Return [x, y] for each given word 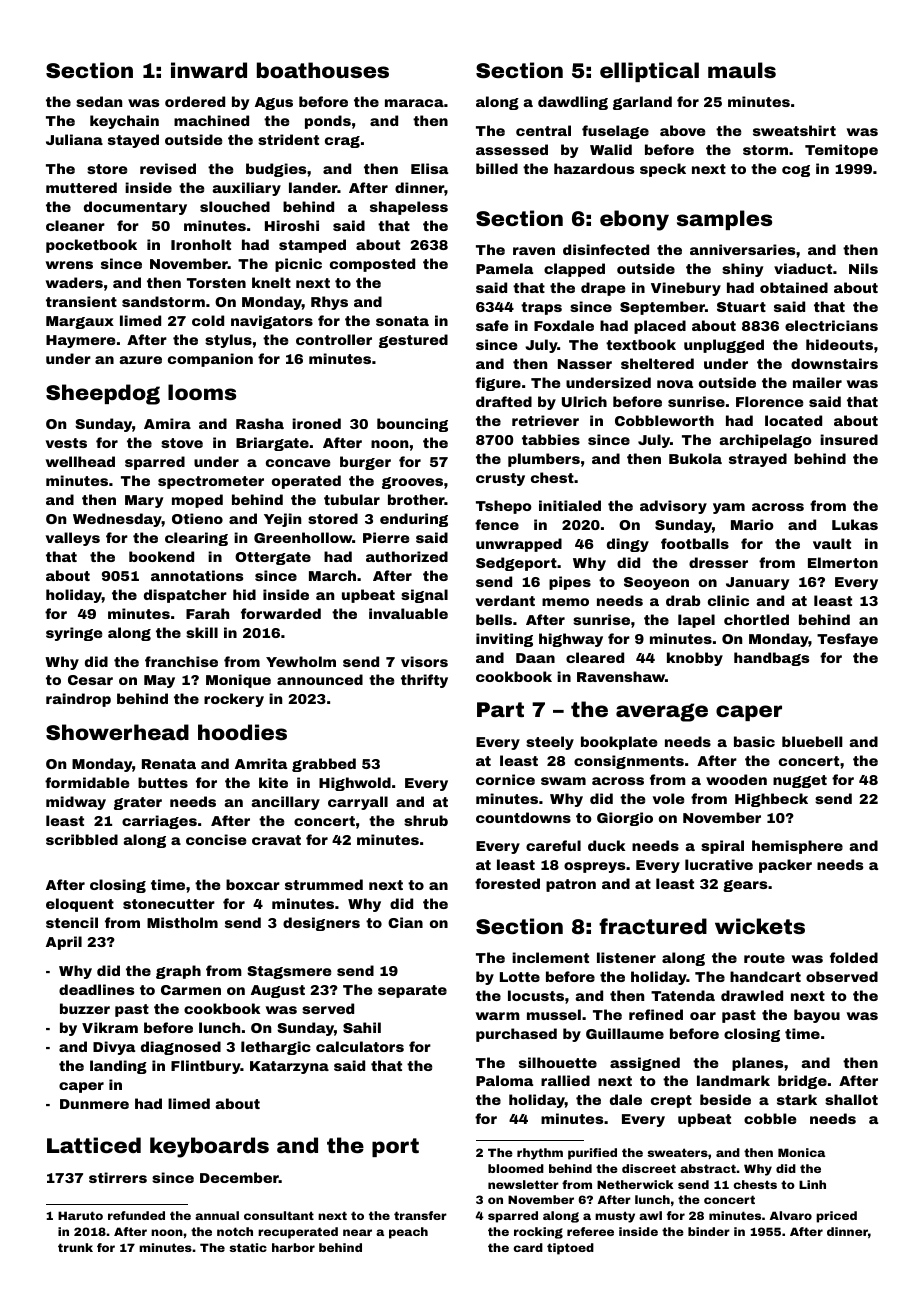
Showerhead [117, 732]
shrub [426, 820]
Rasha [260, 423]
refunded [136, 1215]
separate [412, 991]
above [682, 130]
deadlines [96, 989]
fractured [653, 926]
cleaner [75, 225]
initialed [570, 505]
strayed [758, 460]
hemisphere [797, 847]
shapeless [409, 208]
